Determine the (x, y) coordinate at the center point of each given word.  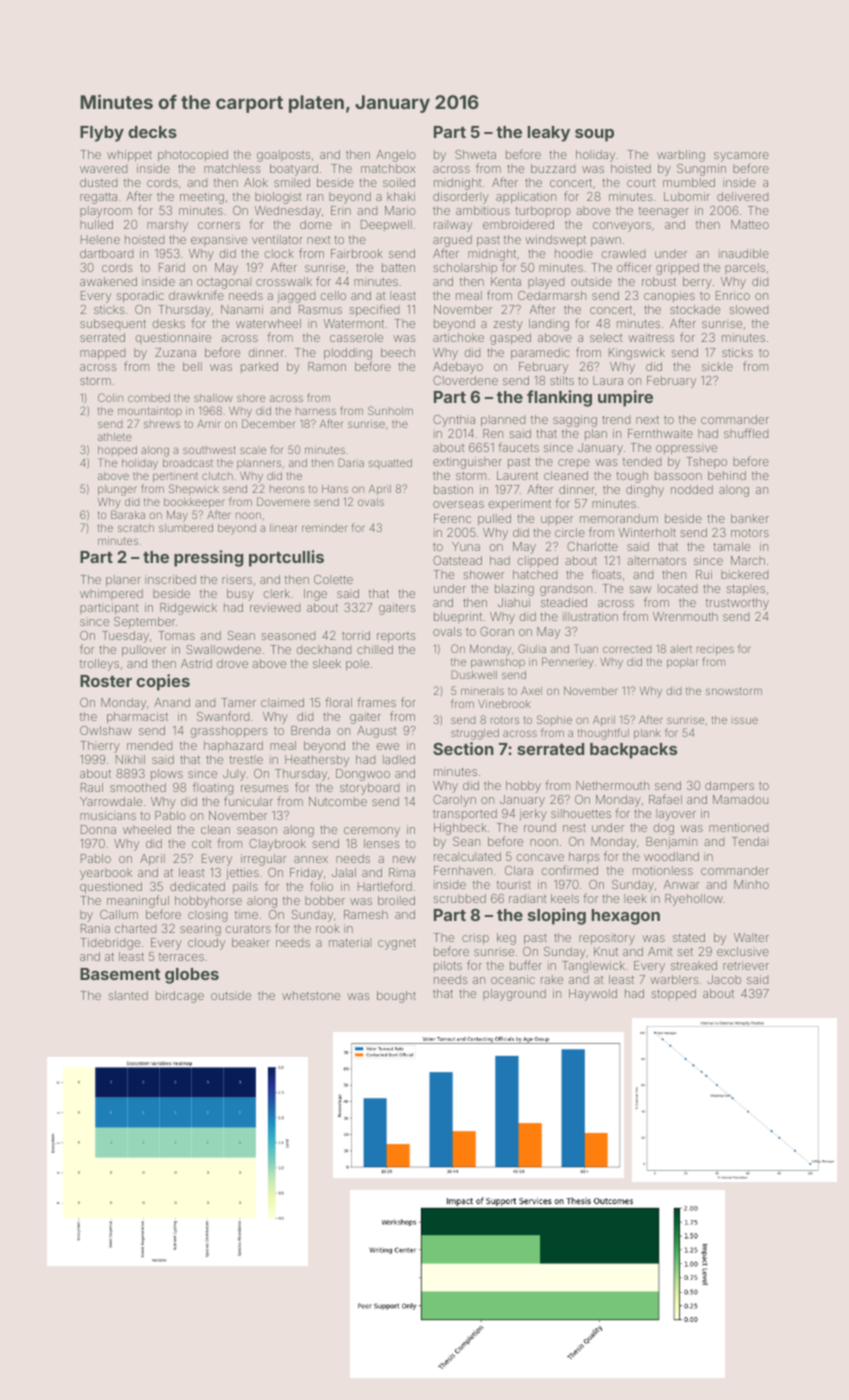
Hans (335, 489)
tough (632, 477)
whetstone (311, 995)
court (641, 183)
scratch (136, 528)
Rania (95, 928)
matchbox (388, 168)
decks (152, 132)
